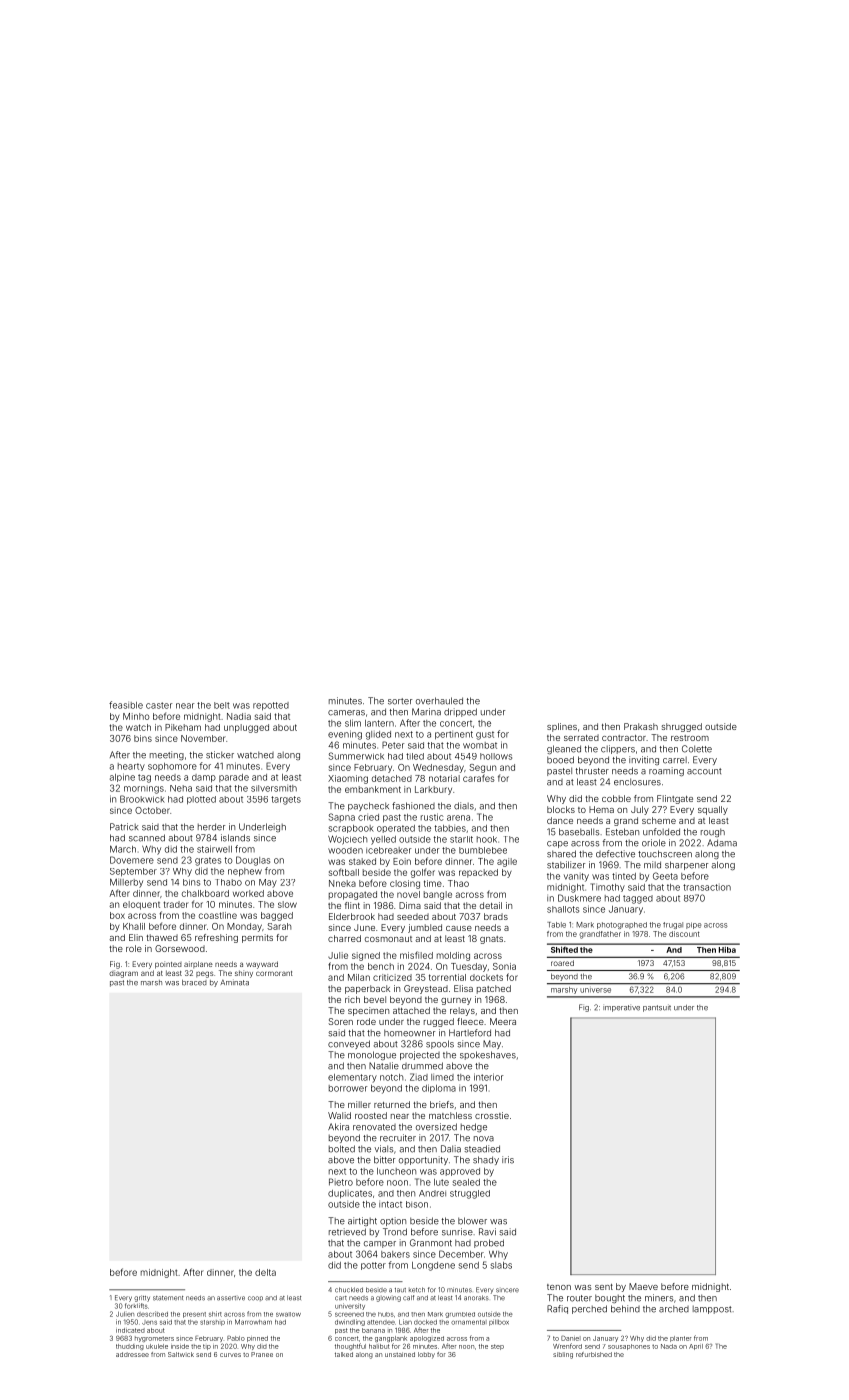  What do you see at coordinates (123, 974) in the document?
I see `diagram` at bounding box center [123, 974].
